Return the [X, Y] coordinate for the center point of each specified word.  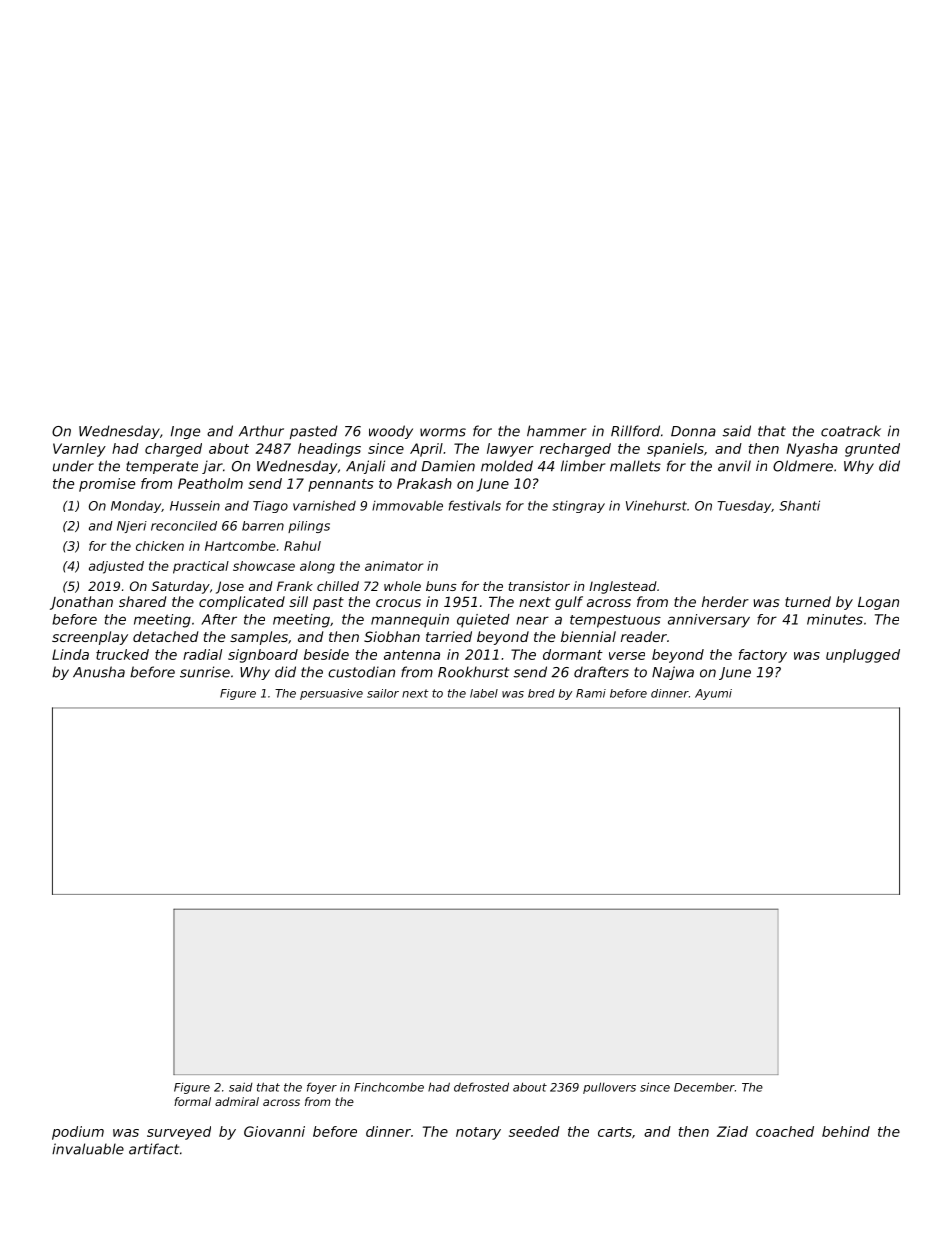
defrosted [481, 1087]
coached [785, 1131]
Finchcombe [389, 1087]
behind [846, 1131]
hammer [556, 431]
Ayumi [713, 694]
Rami [591, 693]
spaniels [675, 450]
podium [78, 1133]
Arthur [261, 431]
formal [192, 1101]
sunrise [205, 672]
